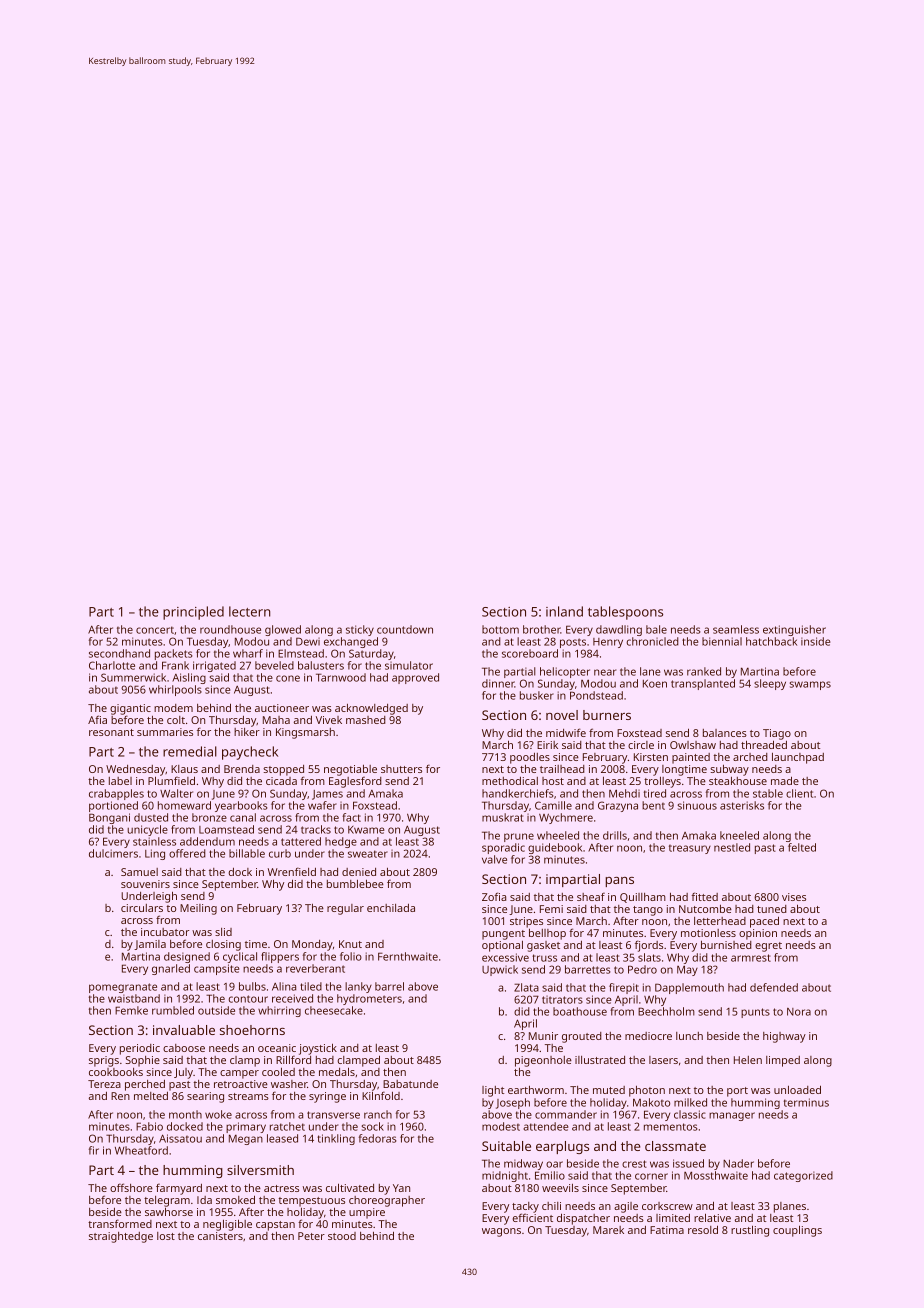 This image has width=924, height=1308. Describe the element at coordinates (794, 897) in the image. I see `vises` at that location.
